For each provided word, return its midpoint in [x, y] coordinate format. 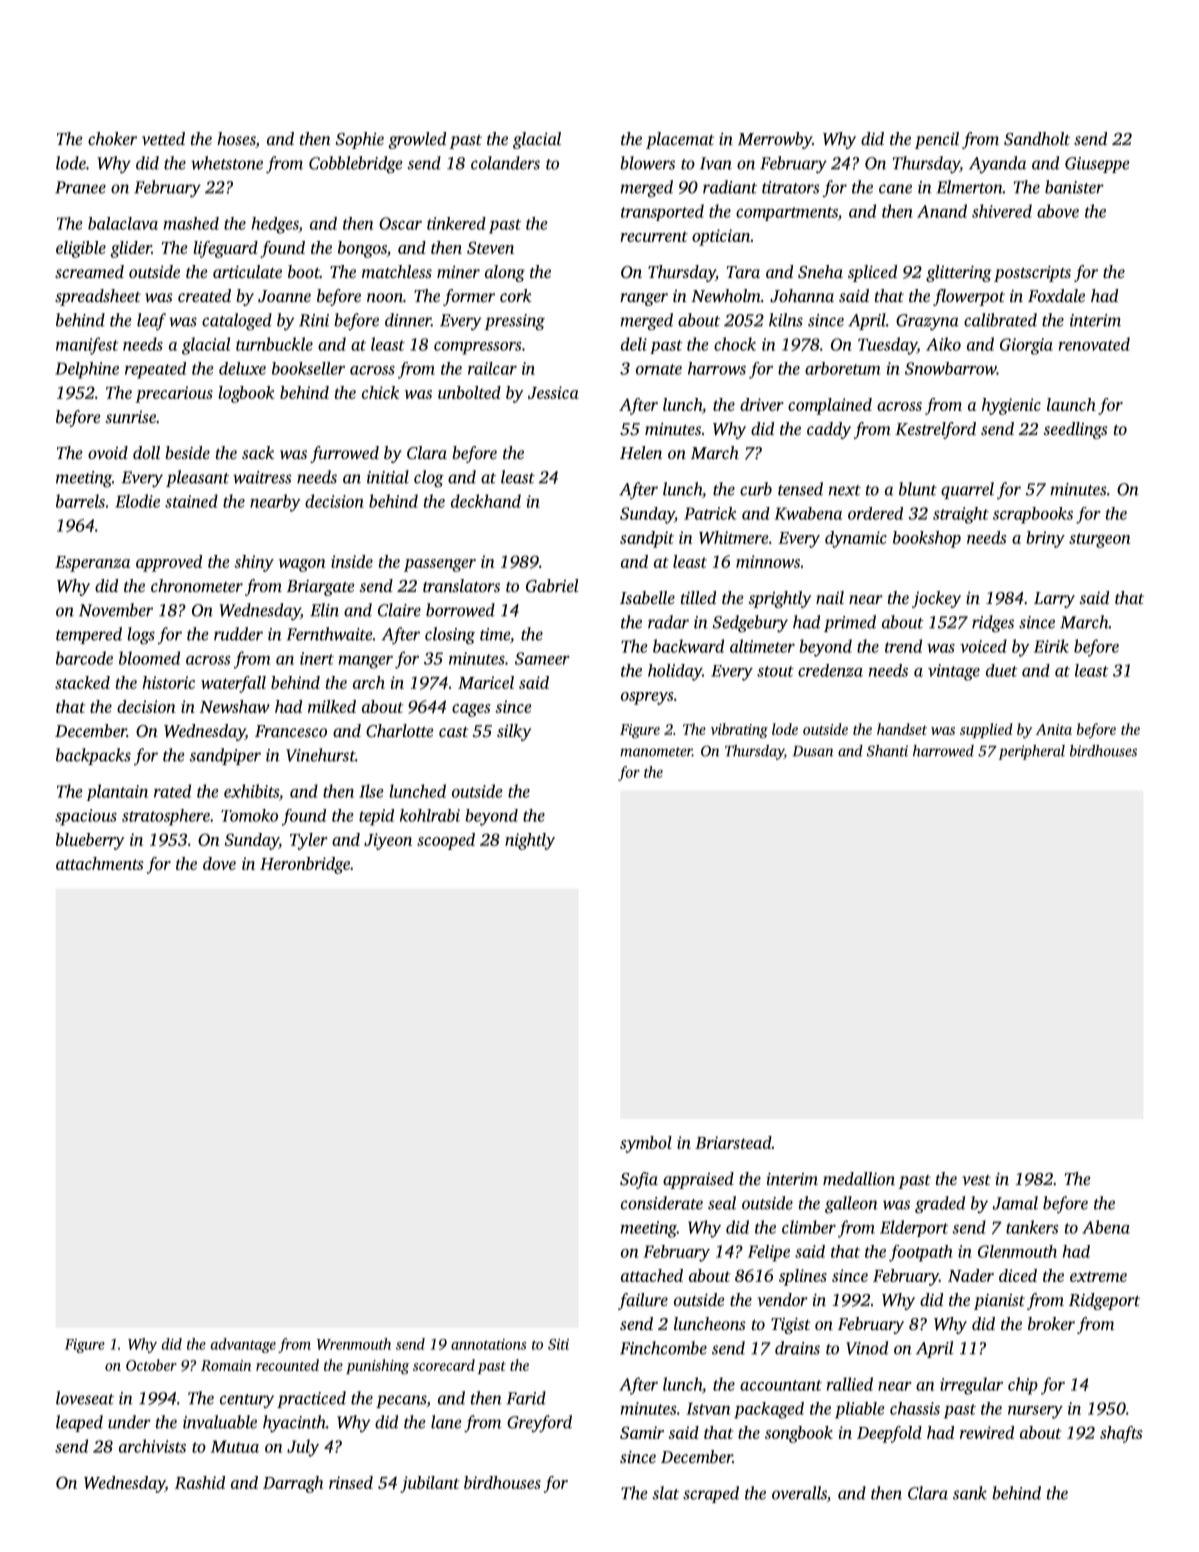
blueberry [90, 841]
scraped [711, 1494]
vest [976, 1180]
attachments [100, 863]
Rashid [200, 1482]
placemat [680, 140]
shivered [1002, 211]
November [116, 610]
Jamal [1015, 1203]
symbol [646, 1144]
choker [112, 138]
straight [961, 515]
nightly [530, 841]
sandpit [647, 539]
